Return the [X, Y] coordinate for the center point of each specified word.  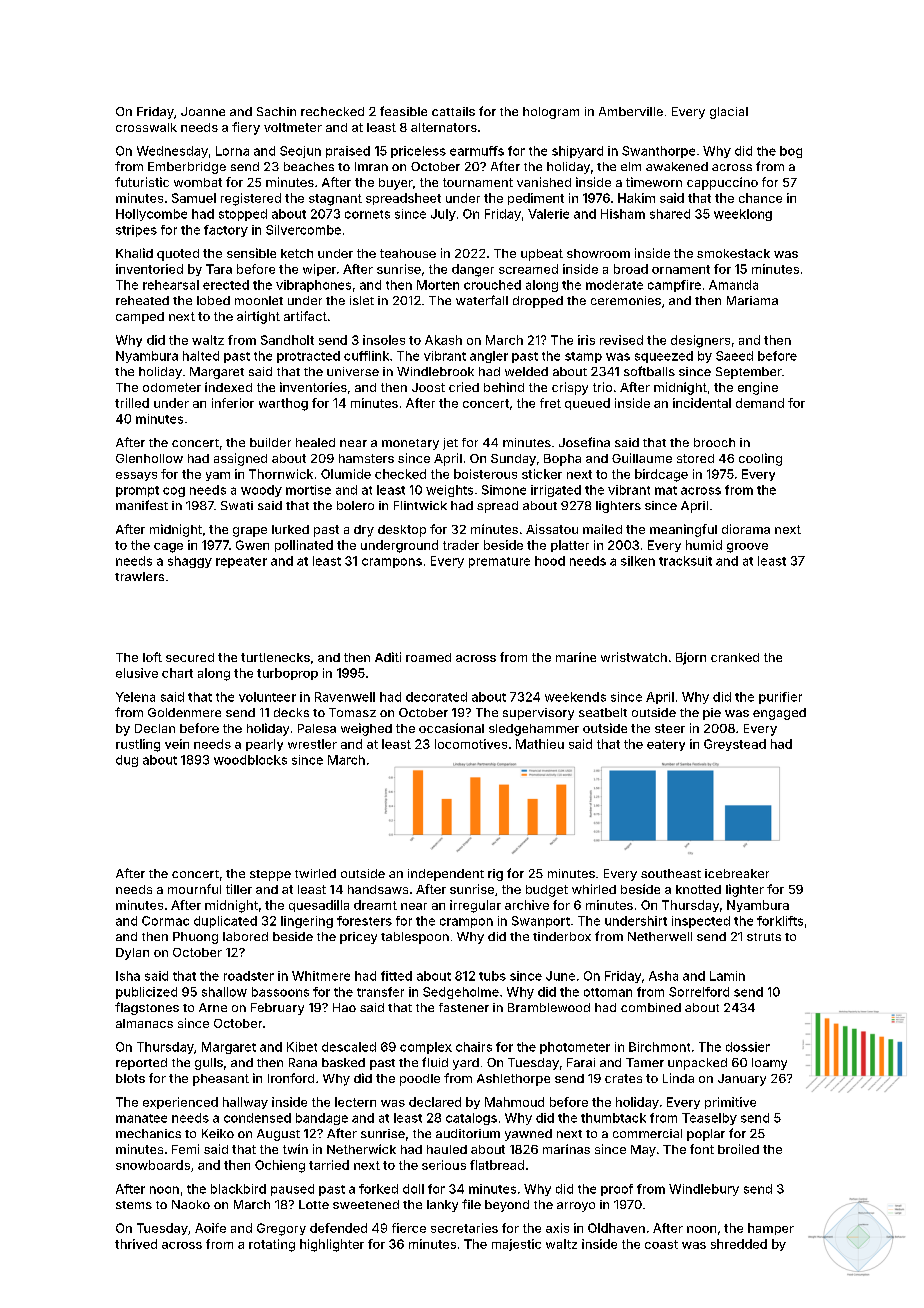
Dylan [132, 954]
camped [140, 318]
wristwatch [634, 657]
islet [362, 300]
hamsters [366, 458]
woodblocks [250, 760]
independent [446, 875]
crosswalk [146, 127]
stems [134, 1205]
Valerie [548, 214]
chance [760, 198]
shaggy [190, 562]
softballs [649, 371]
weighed [366, 729]
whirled [594, 889]
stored [695, 458]
